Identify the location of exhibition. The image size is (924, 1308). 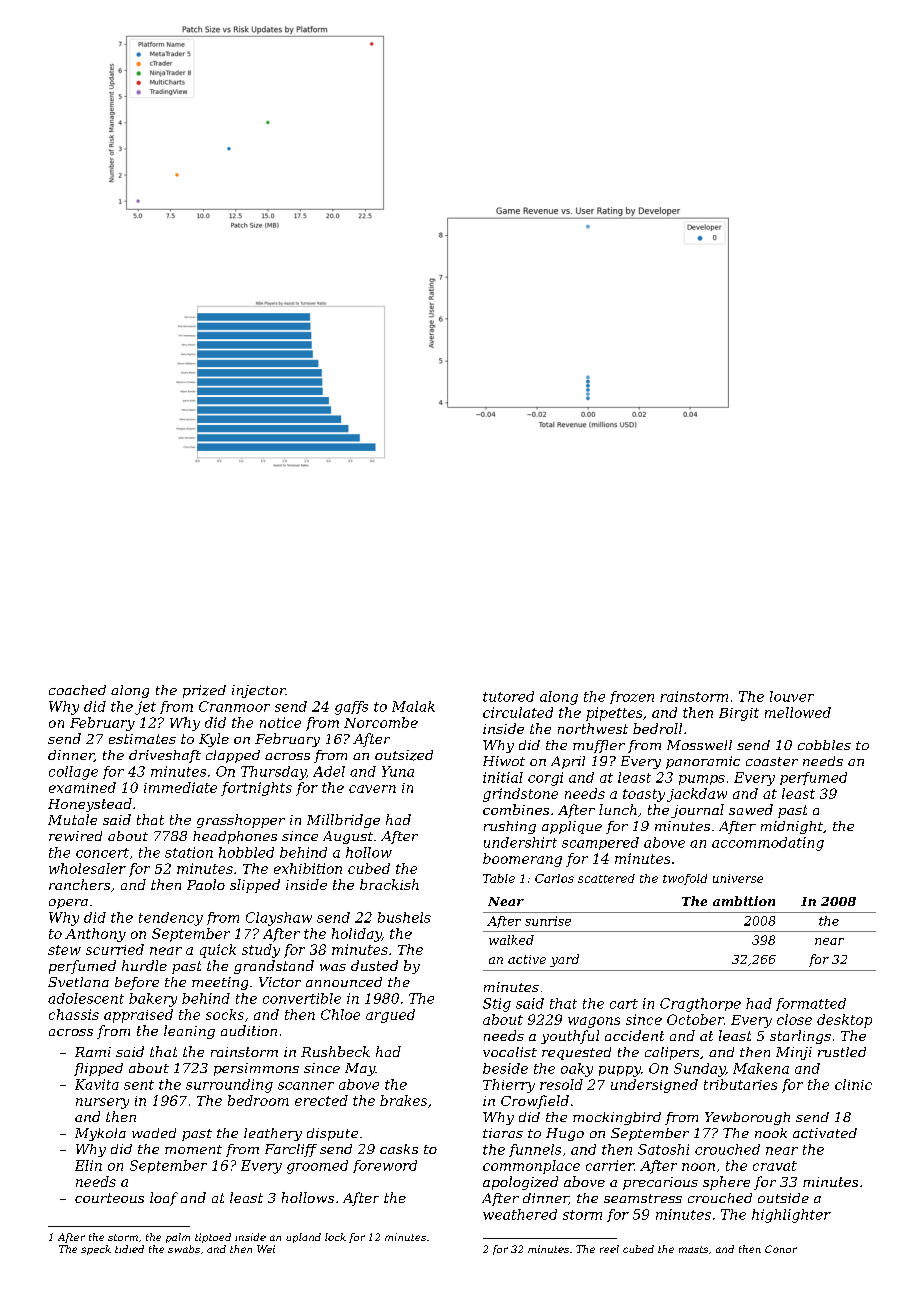
(308, 868).
